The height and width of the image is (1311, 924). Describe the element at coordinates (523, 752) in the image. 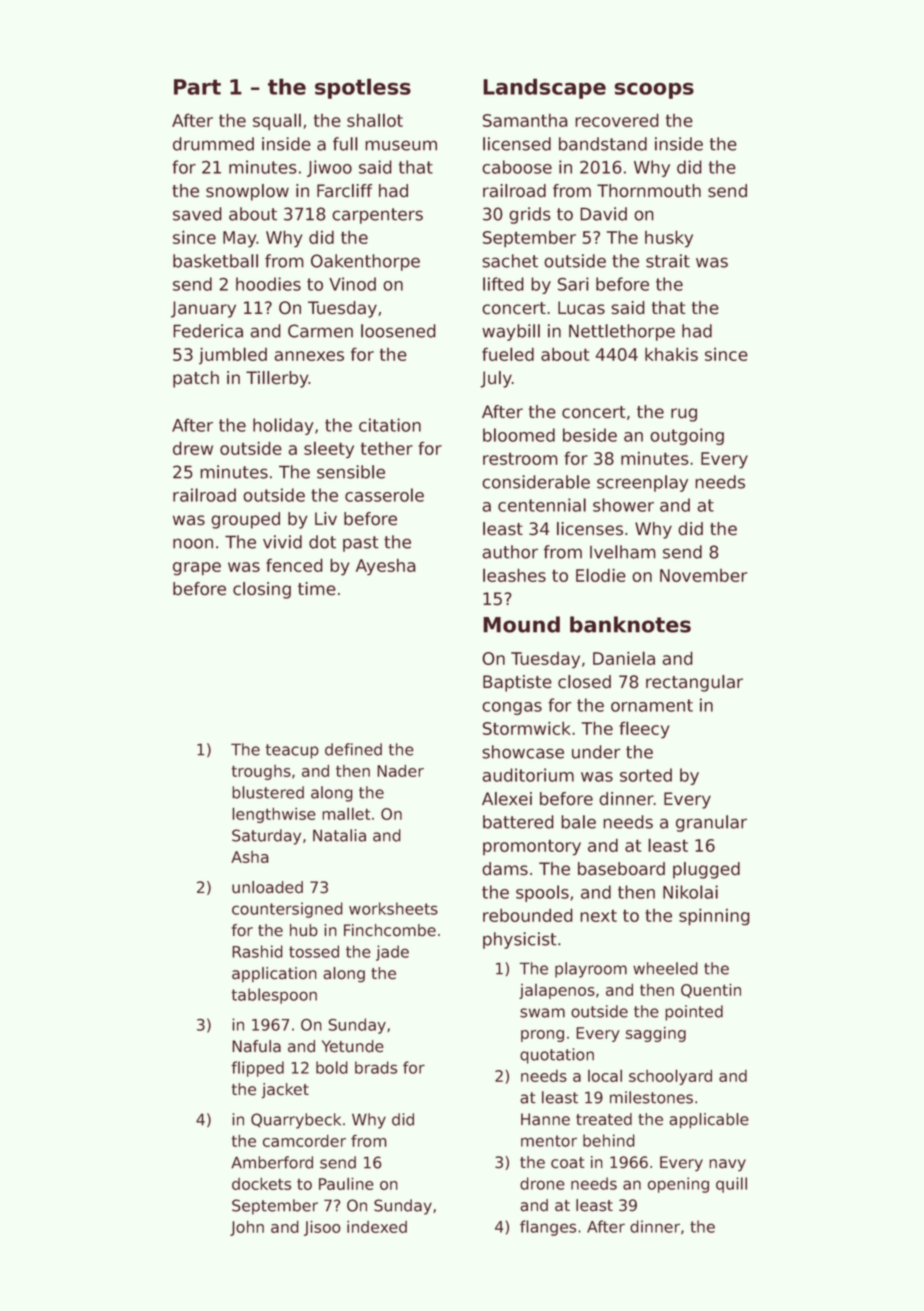

I see `showcase` at that location.
